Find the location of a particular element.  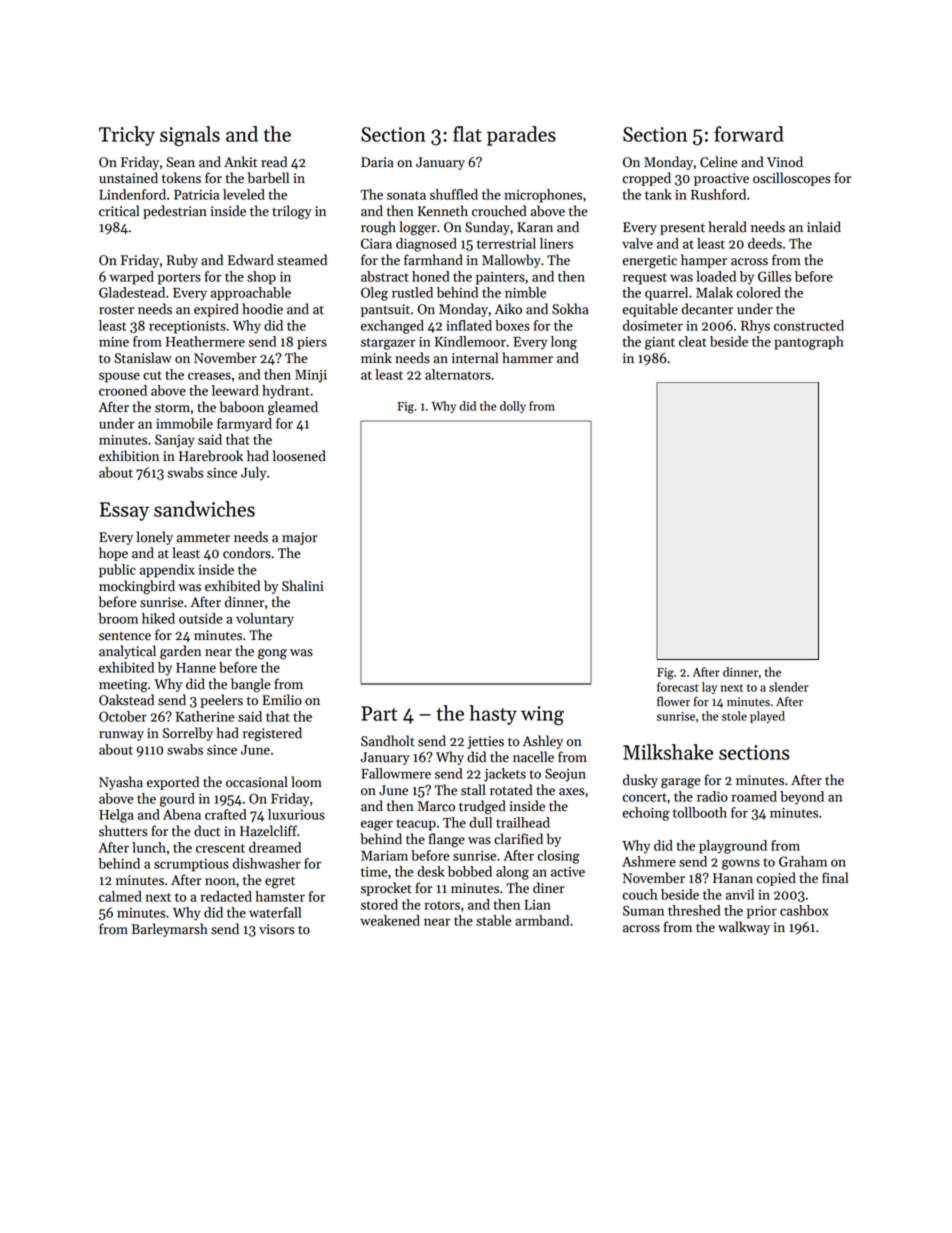

forward is located at coordinates (749, 134).
